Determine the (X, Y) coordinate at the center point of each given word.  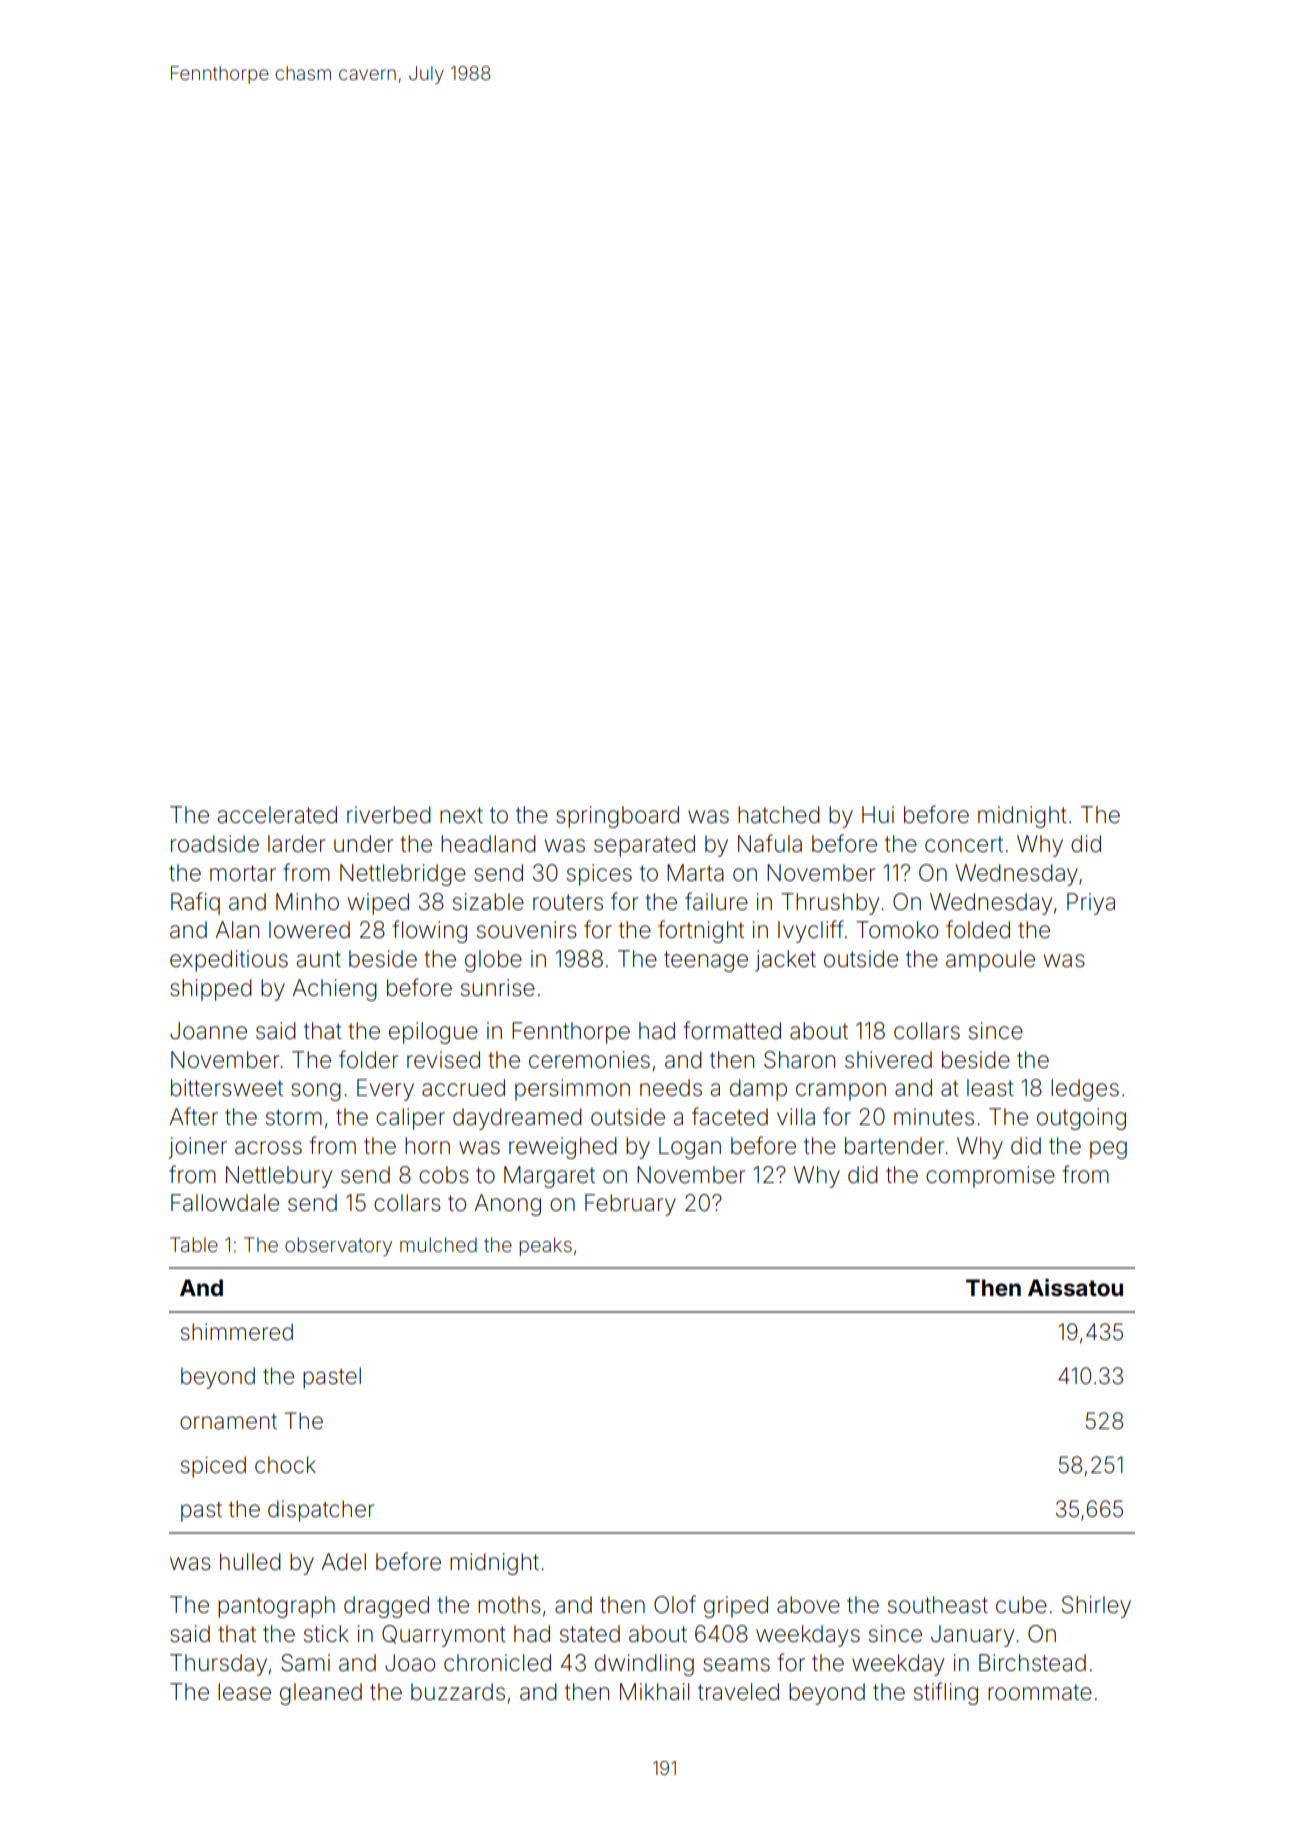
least (990, 1088)
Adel (344, 1562)
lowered (309, 930)
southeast (938, 1605)
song (316, 1092)
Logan (690, 1148)
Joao (410, 1663)
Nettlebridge (403, 875)
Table (194, 1244)
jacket (785, 961)
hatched (779, 815)
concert (964, 844)
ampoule (990, 961)
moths (509, 1605)
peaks (545, 1246)
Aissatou (1075, 1287)
